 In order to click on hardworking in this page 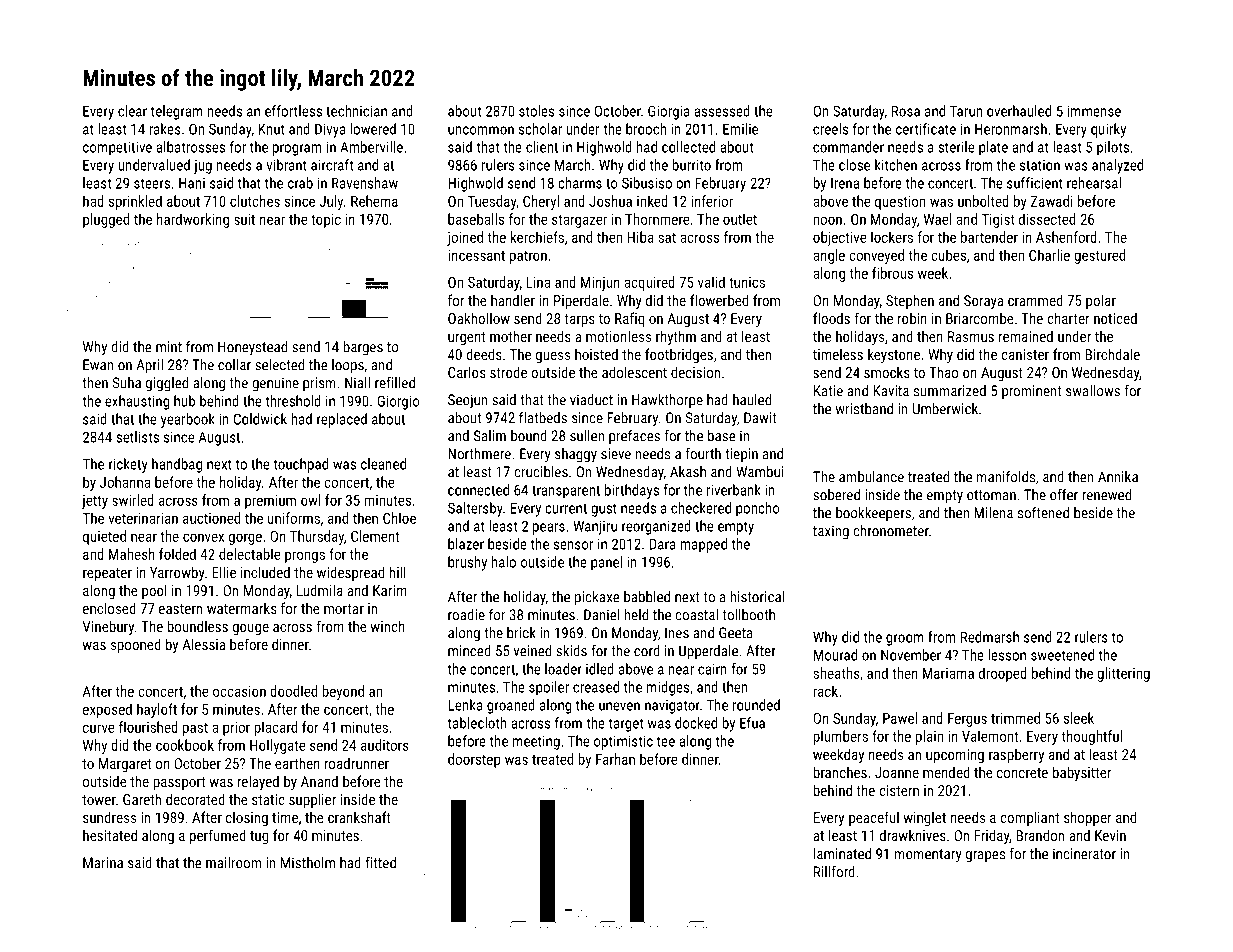, I will do `click(193, 220)`.
